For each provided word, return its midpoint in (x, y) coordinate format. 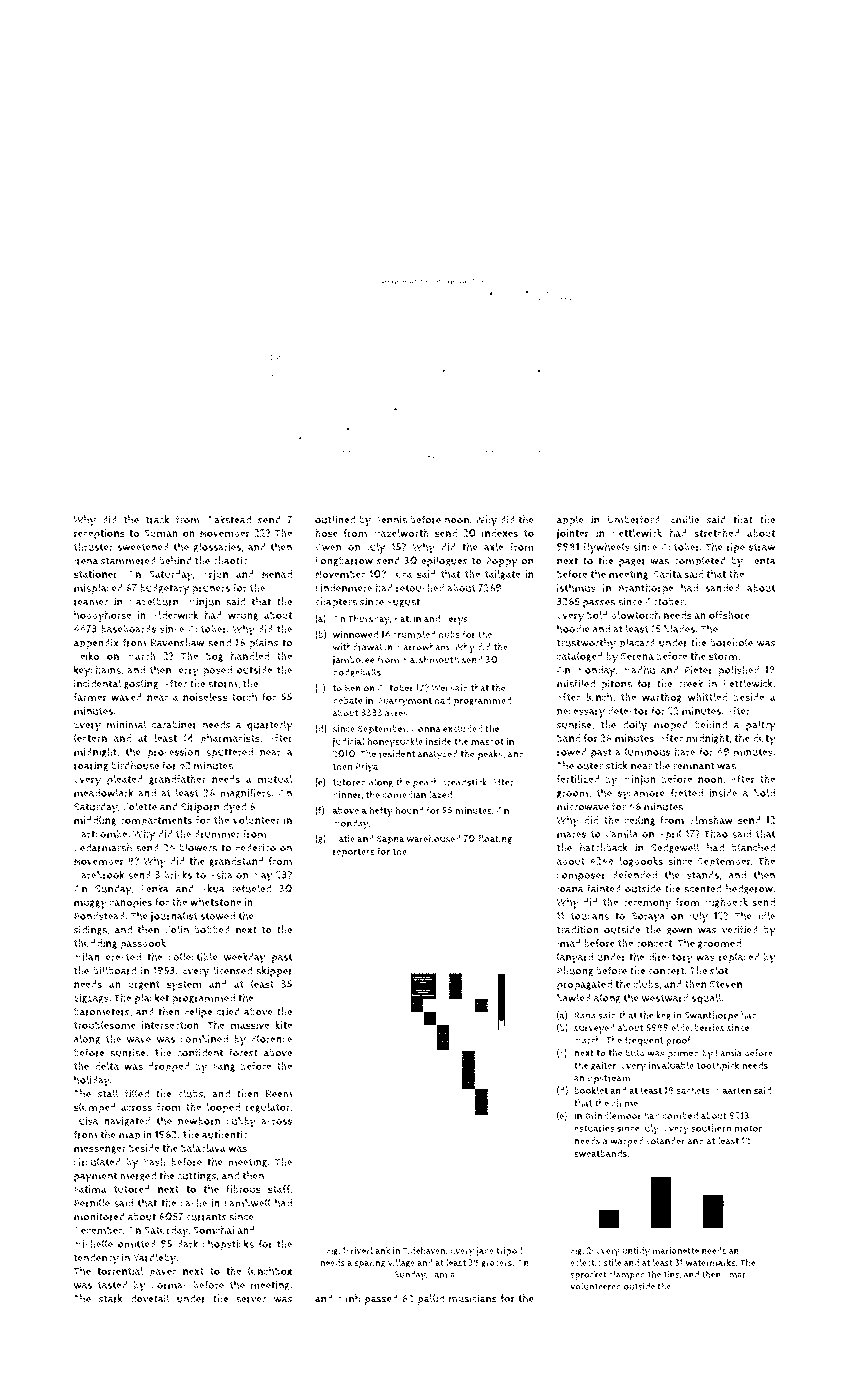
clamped (627, 1275)
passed (381, 1299)
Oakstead (228, 519)
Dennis (390, 519)
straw (762, 547)
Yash (154, 1161)
